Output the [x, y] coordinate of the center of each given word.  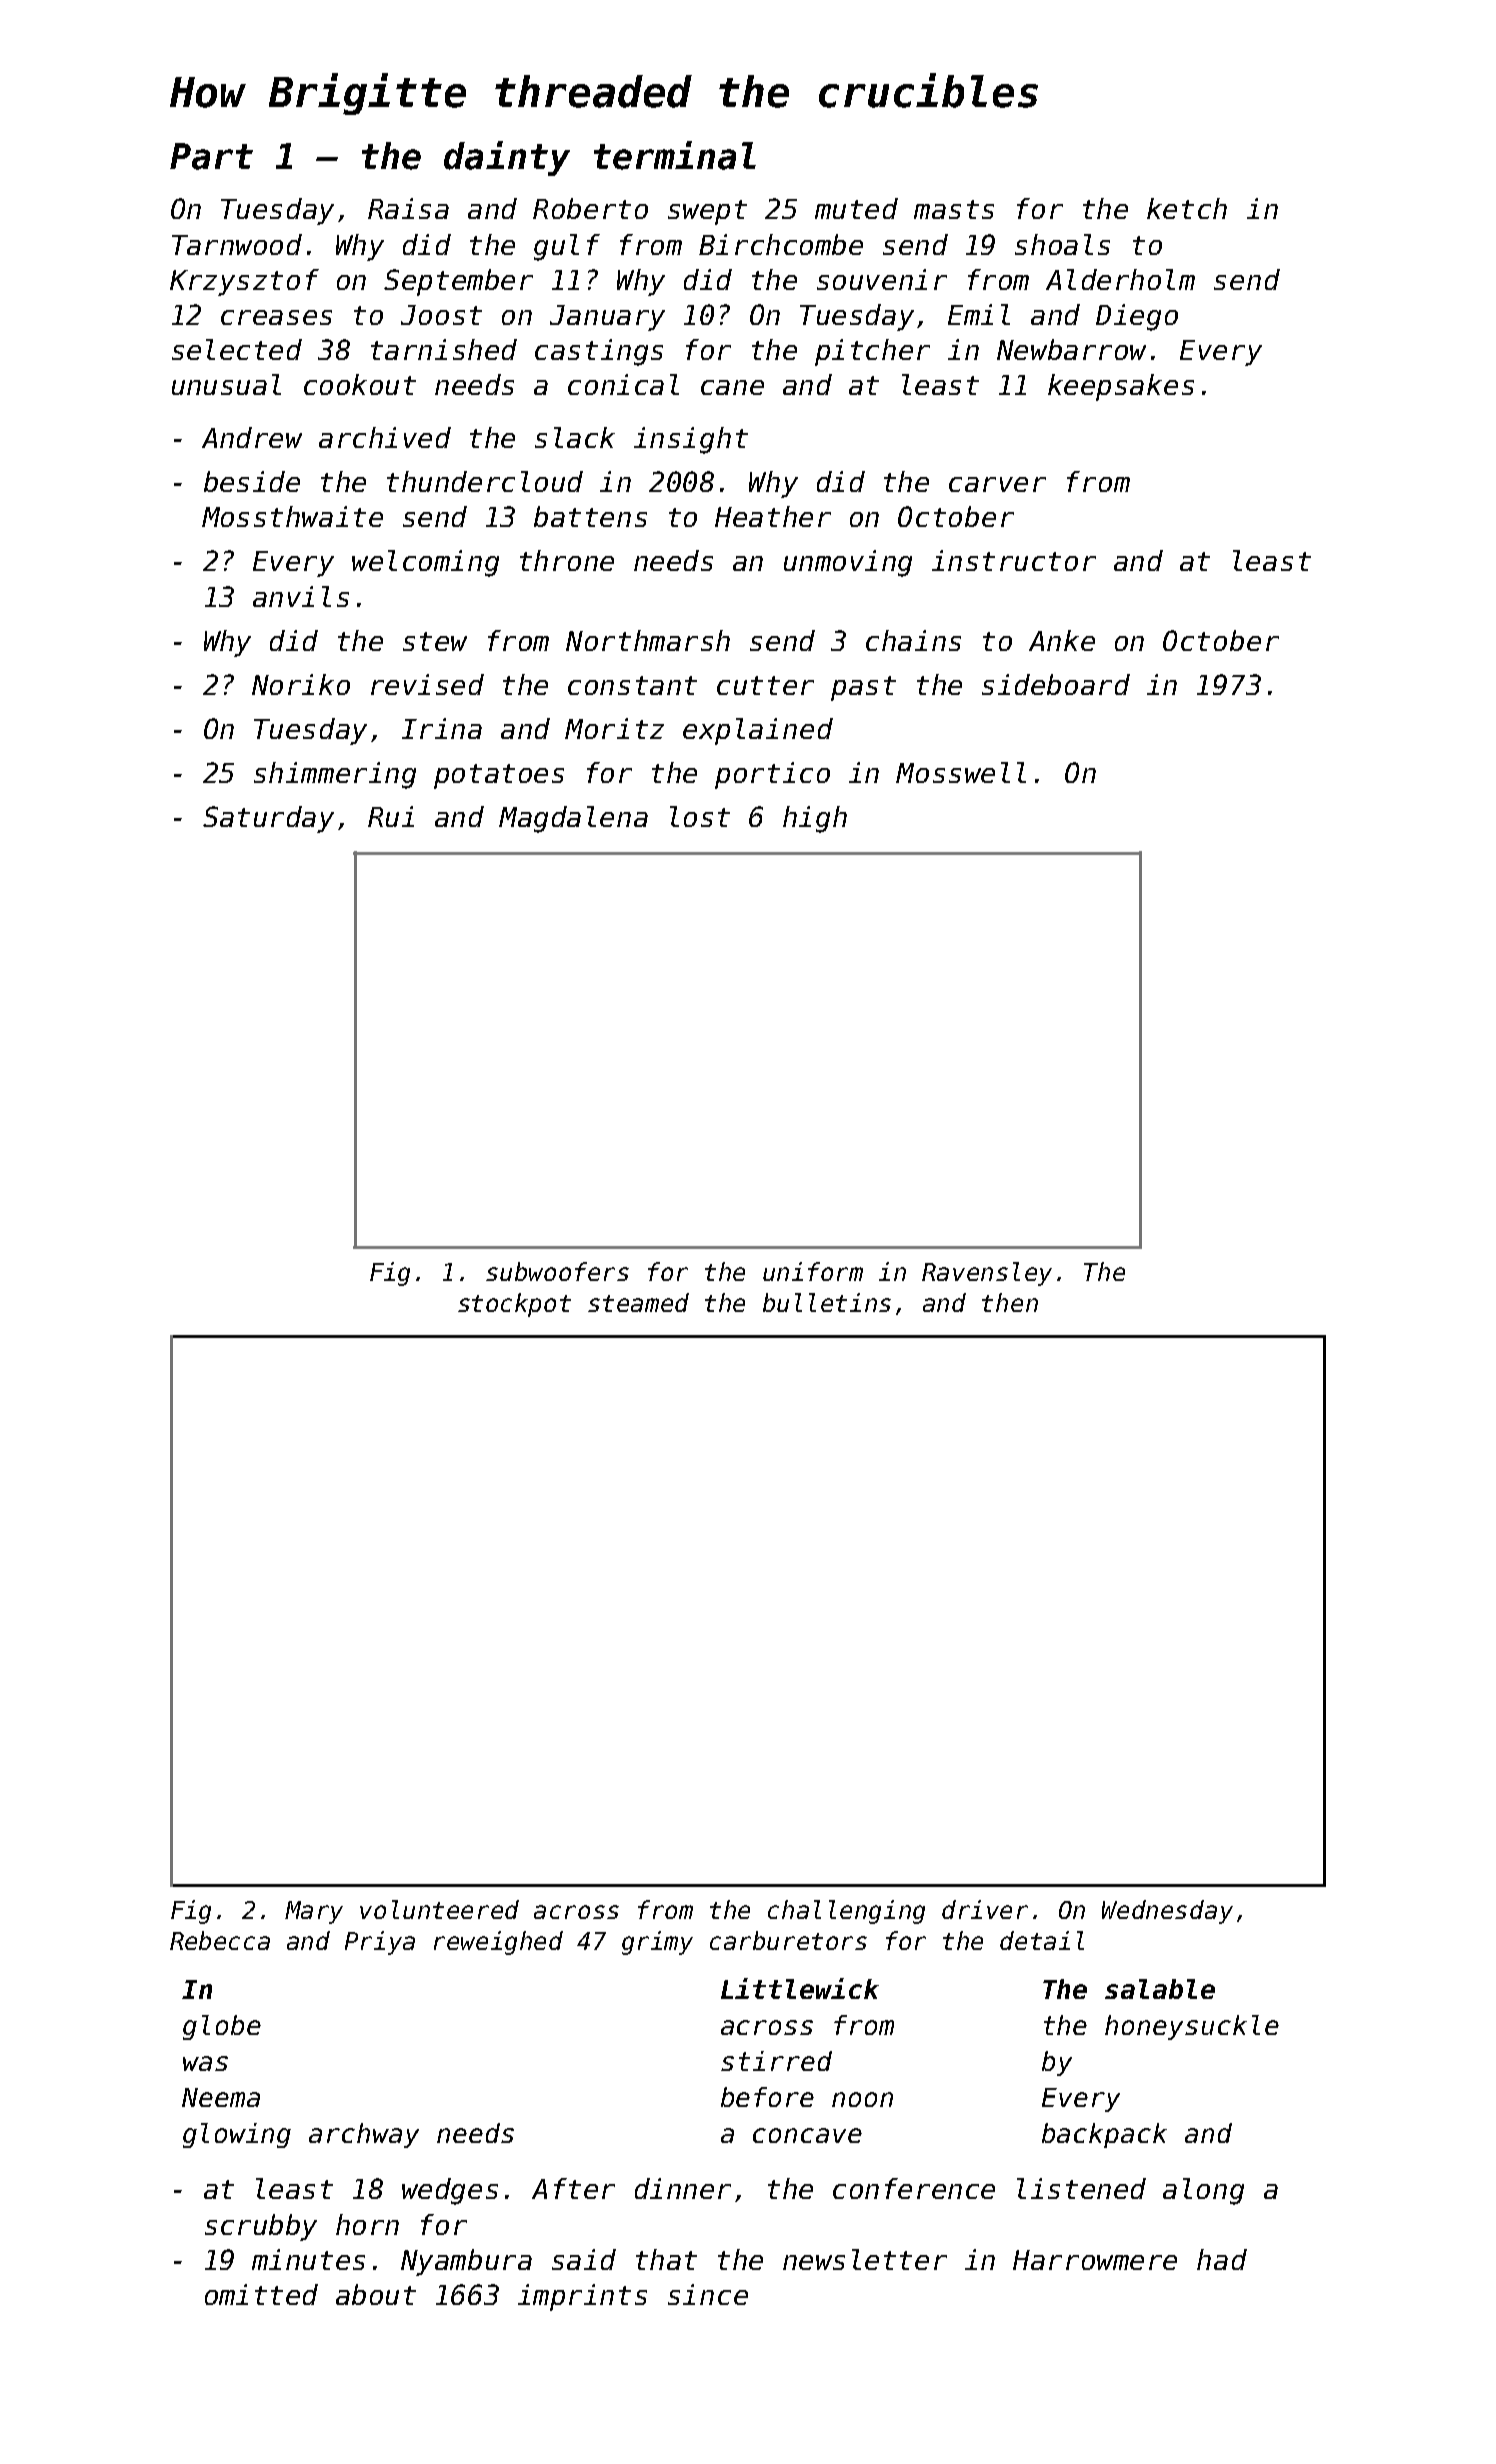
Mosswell [961, 772]
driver [985, 1909]
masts [954, 209]
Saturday [268, 819]
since [708, 2294]
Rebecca [220, 1940]
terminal [675, 155]
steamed [638, 1302]
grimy [657, 1943]
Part [211, 156]
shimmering [335, 775]
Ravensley [987, 1274]
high [815, 819]
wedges [450, 2191]
